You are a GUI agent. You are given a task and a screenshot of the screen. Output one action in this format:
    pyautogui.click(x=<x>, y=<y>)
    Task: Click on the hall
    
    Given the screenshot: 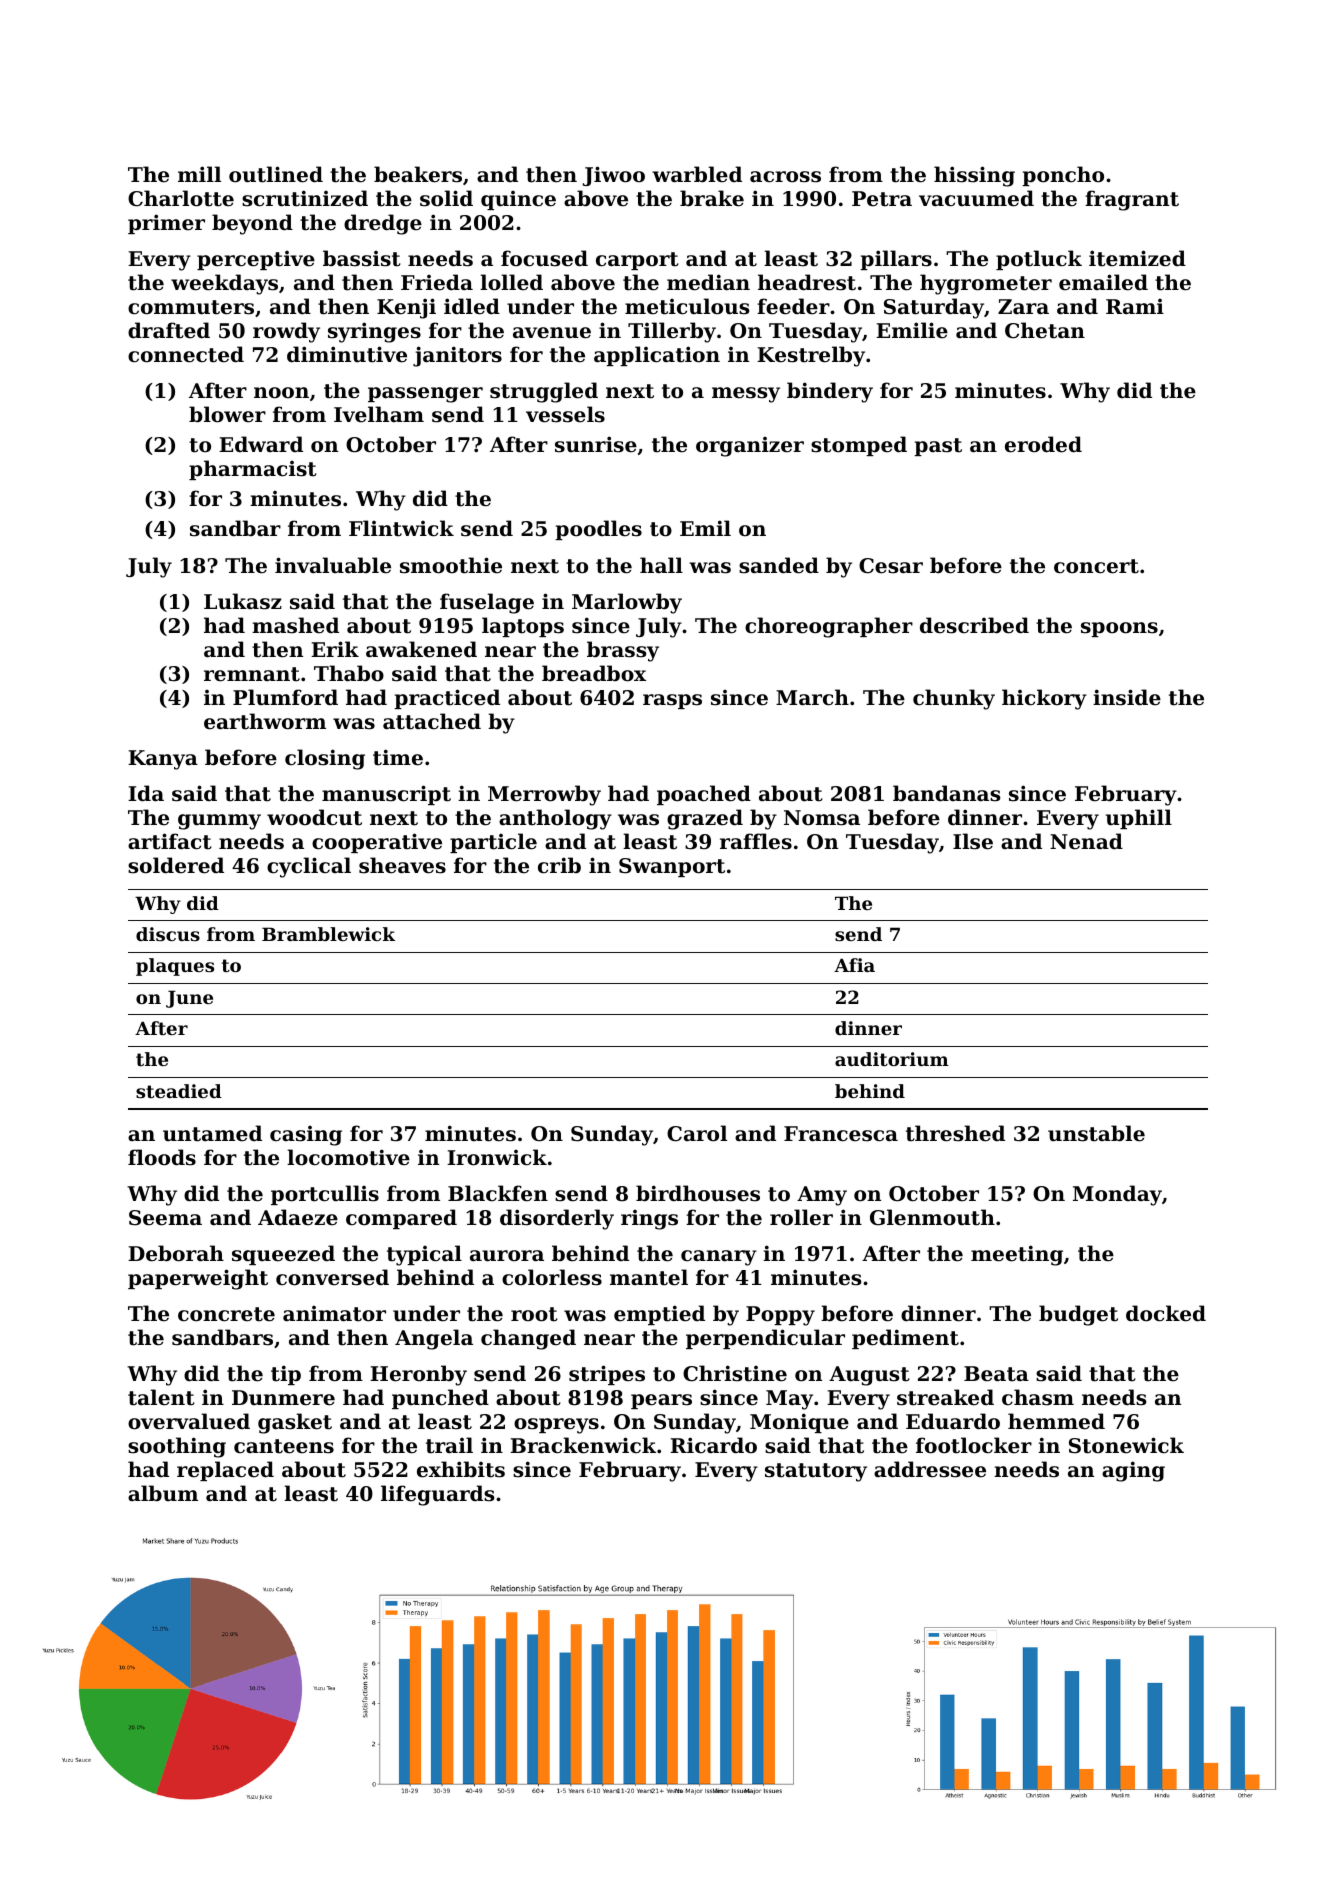 What is the action you would take?
    pyautogui.click(x=661, y=565)
